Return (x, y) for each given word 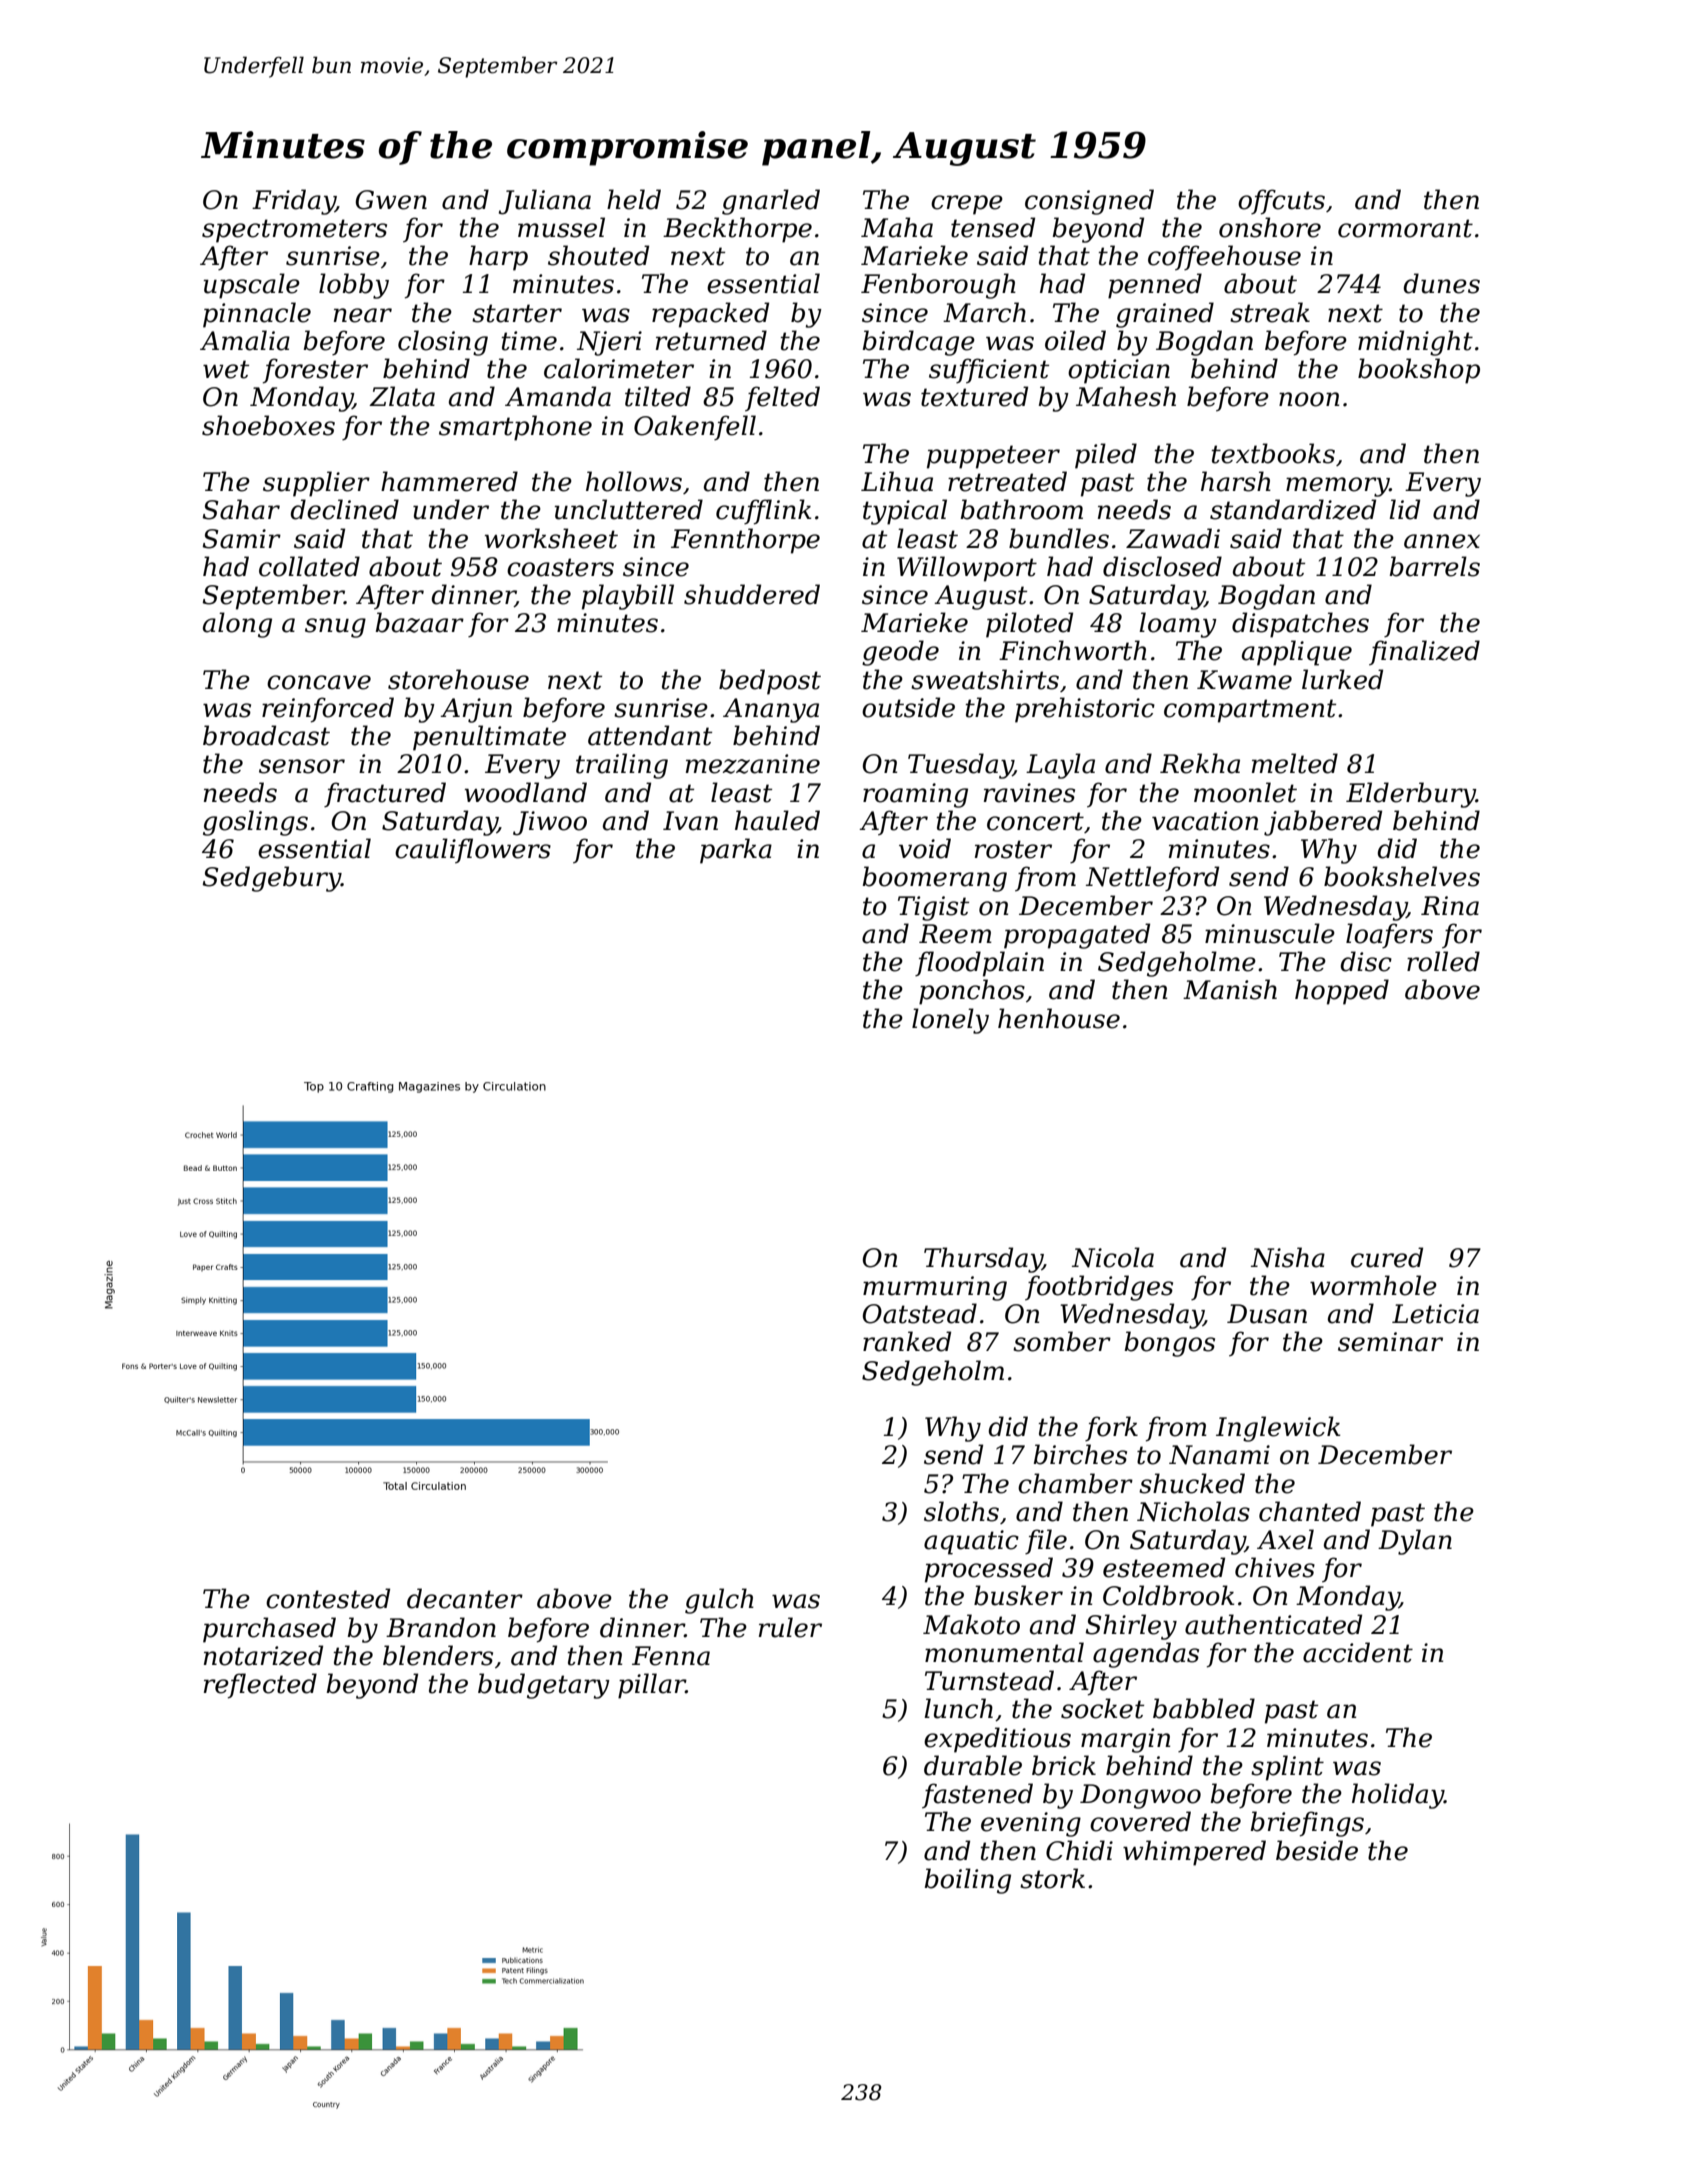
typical (905, 512)
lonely (950, 1021)
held (634, 199)
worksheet (551, 538)
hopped (1342, 992)
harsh (1236, 481)
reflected (260, 1686)
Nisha (1288, 1257)
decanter (465, 1598)
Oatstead (920, 1313)
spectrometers (294, 231)
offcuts (1281, 202)
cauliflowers (473, 850)
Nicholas (1193, 1511)
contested (328, 1598)
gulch (719, 1601)
